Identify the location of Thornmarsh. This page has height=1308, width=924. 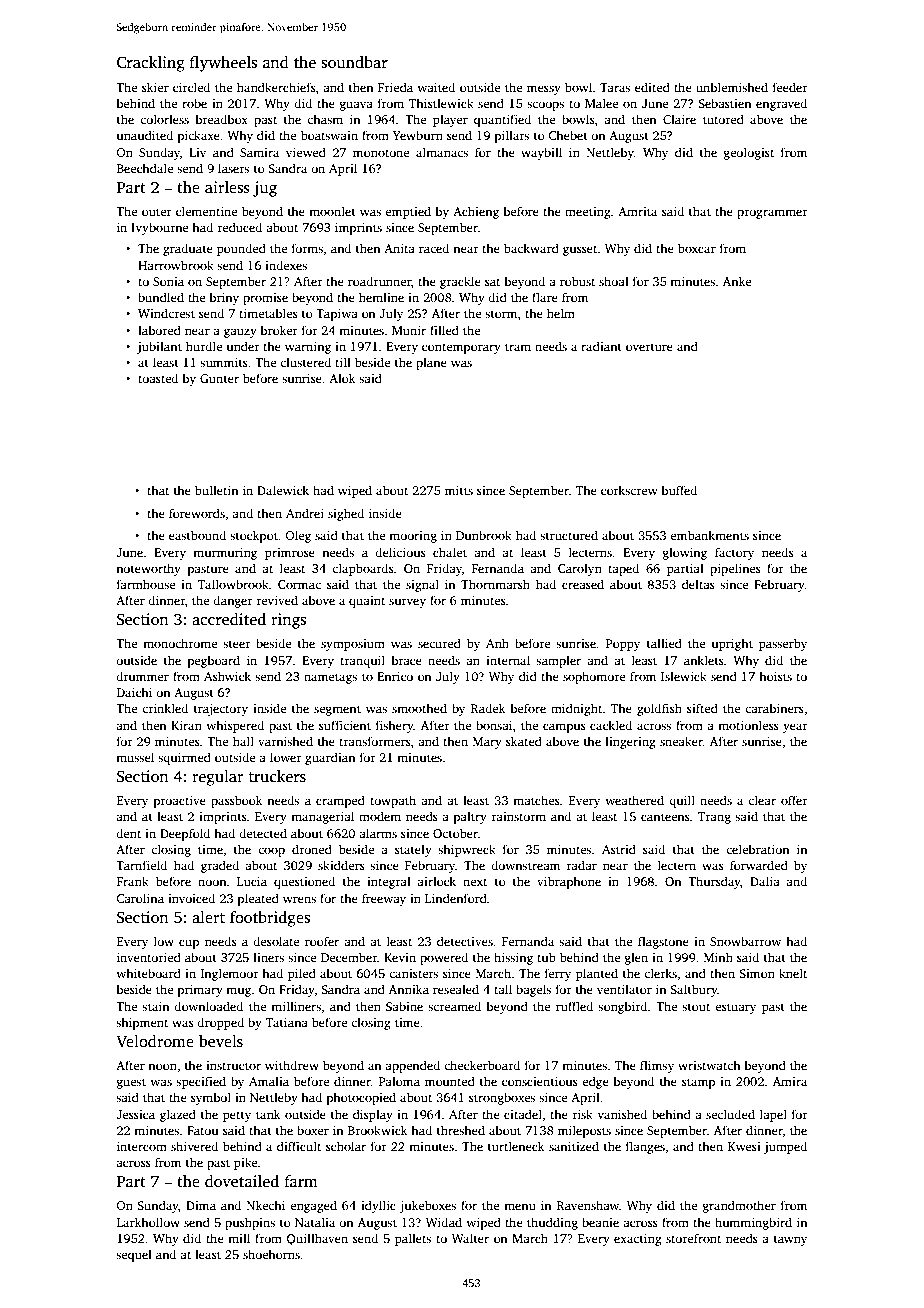
(495, 584).
